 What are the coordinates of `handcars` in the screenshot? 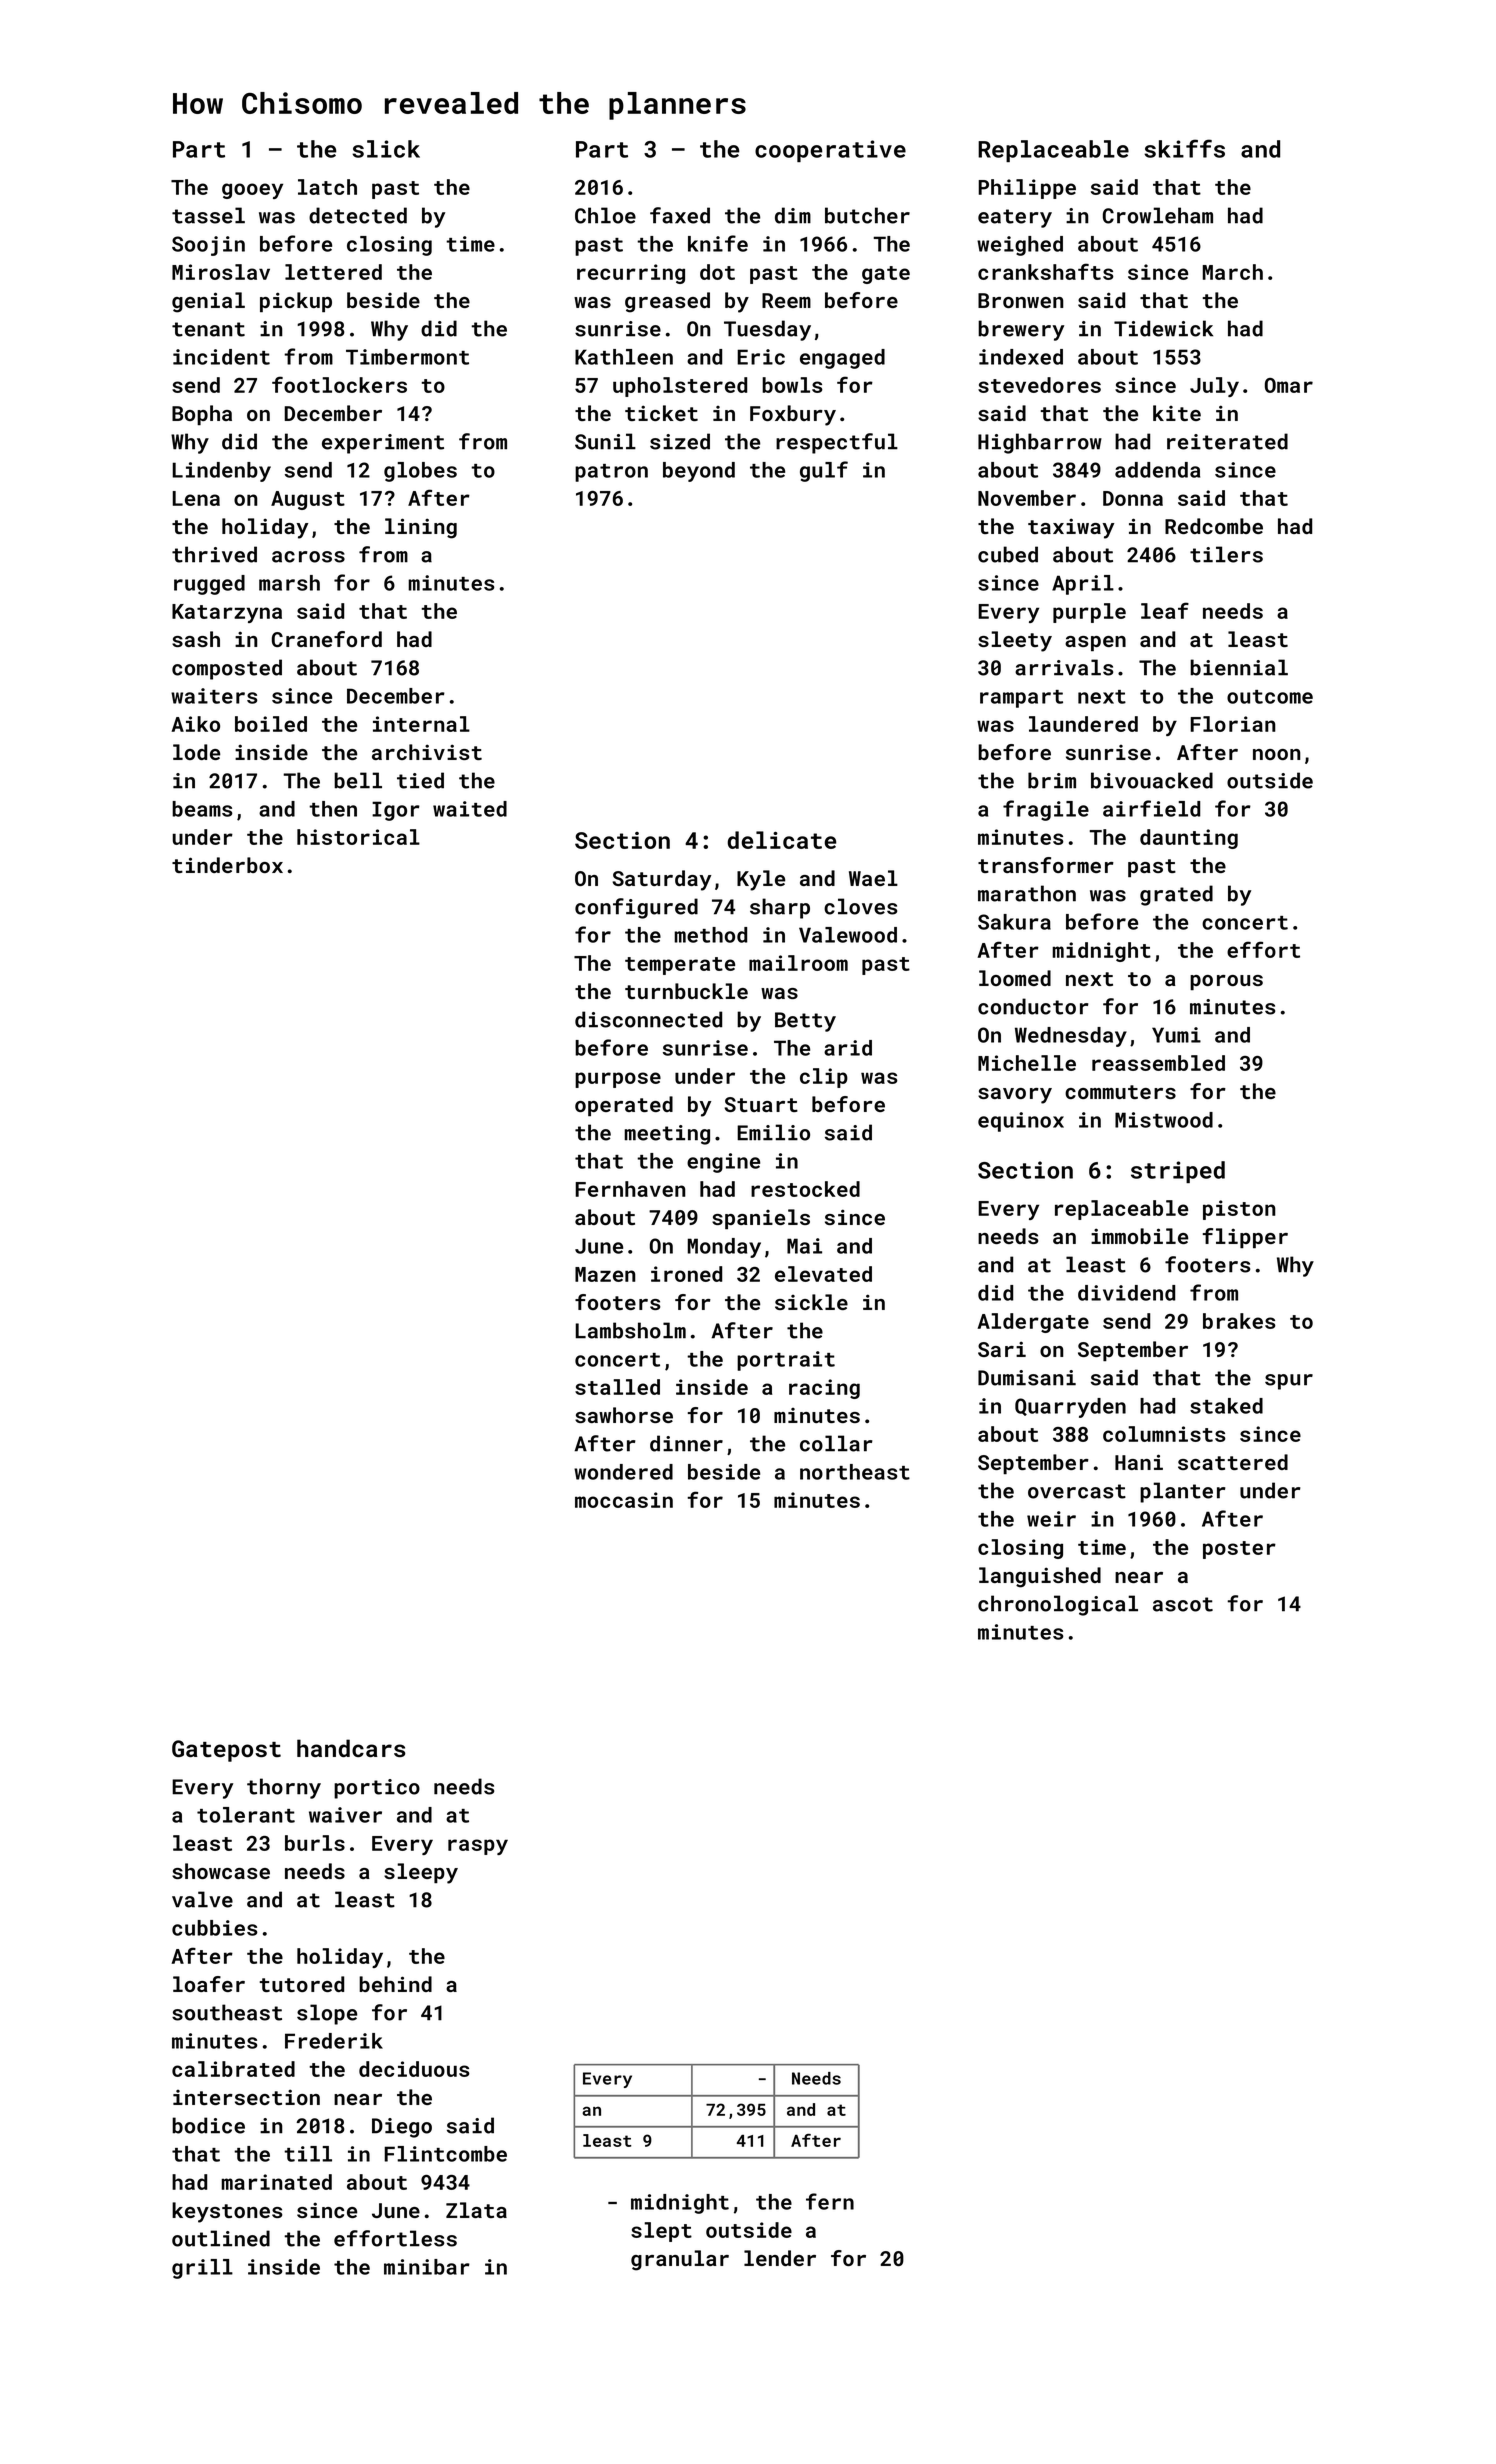 It's located at (351, 1748).
